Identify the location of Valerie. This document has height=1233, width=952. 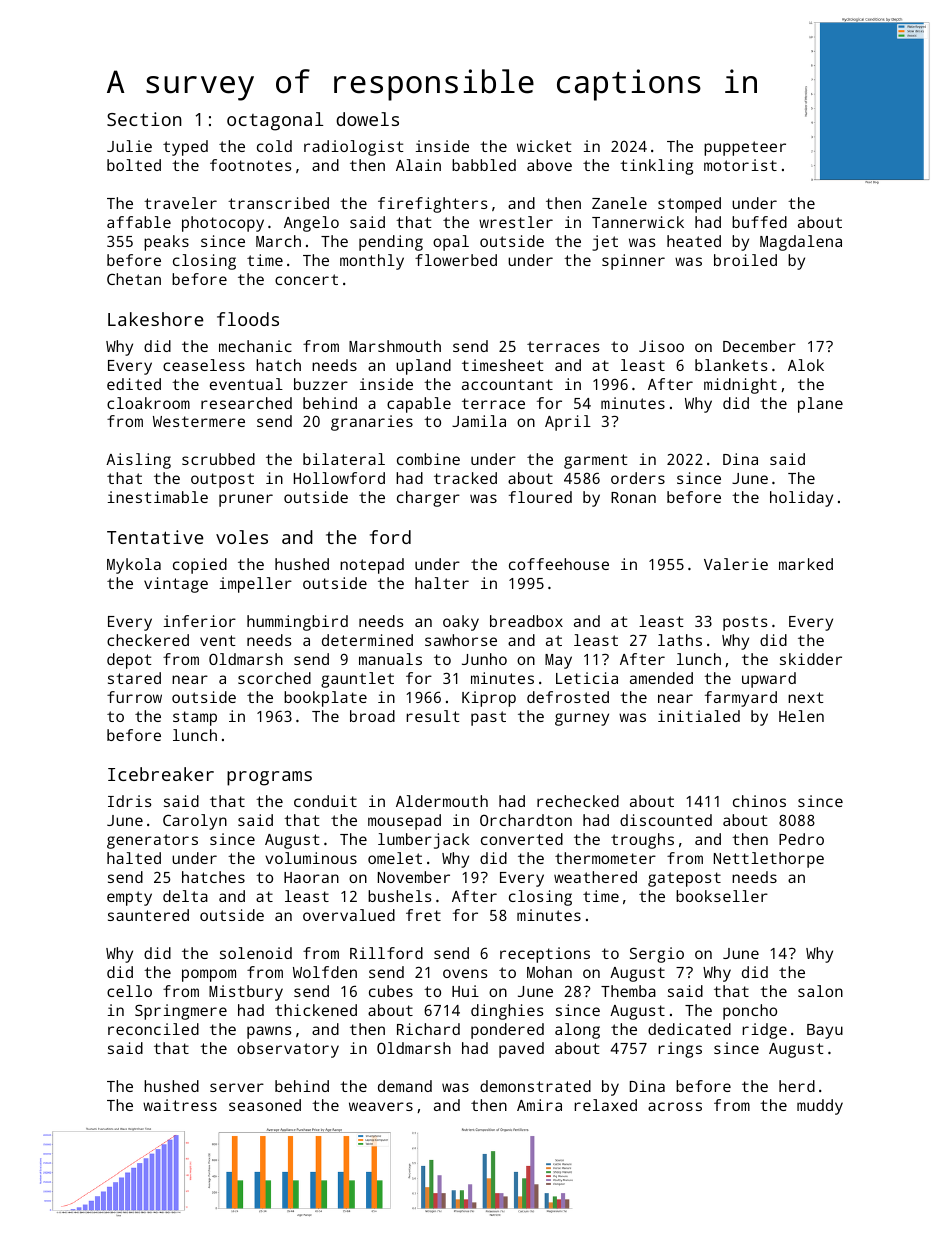
(736, 564).
